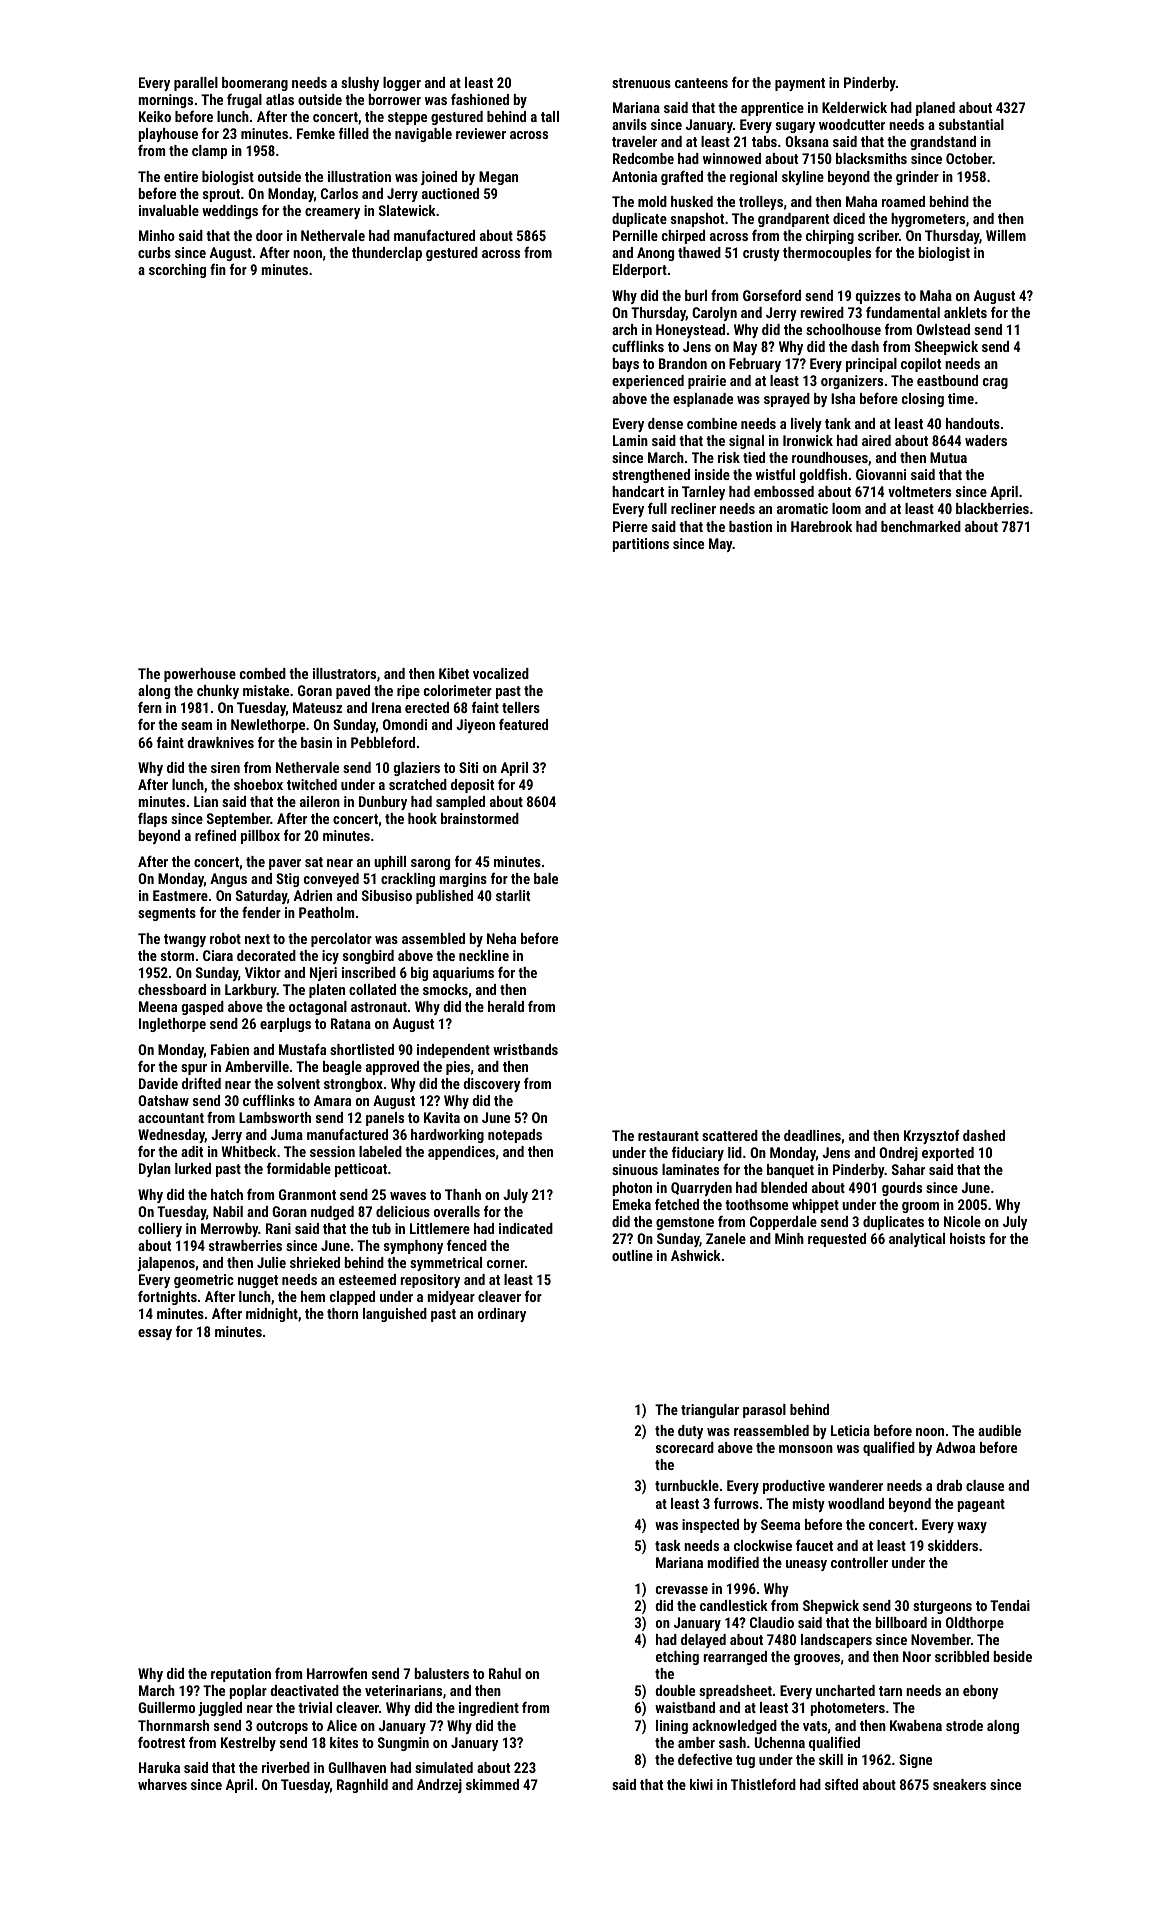 Image resolution: width=1172 pixels, height=1931 pixels. What do you see at coordinates (489, 1709) in the document?
I see `ingredient` at bounding box center [489, 1709].
